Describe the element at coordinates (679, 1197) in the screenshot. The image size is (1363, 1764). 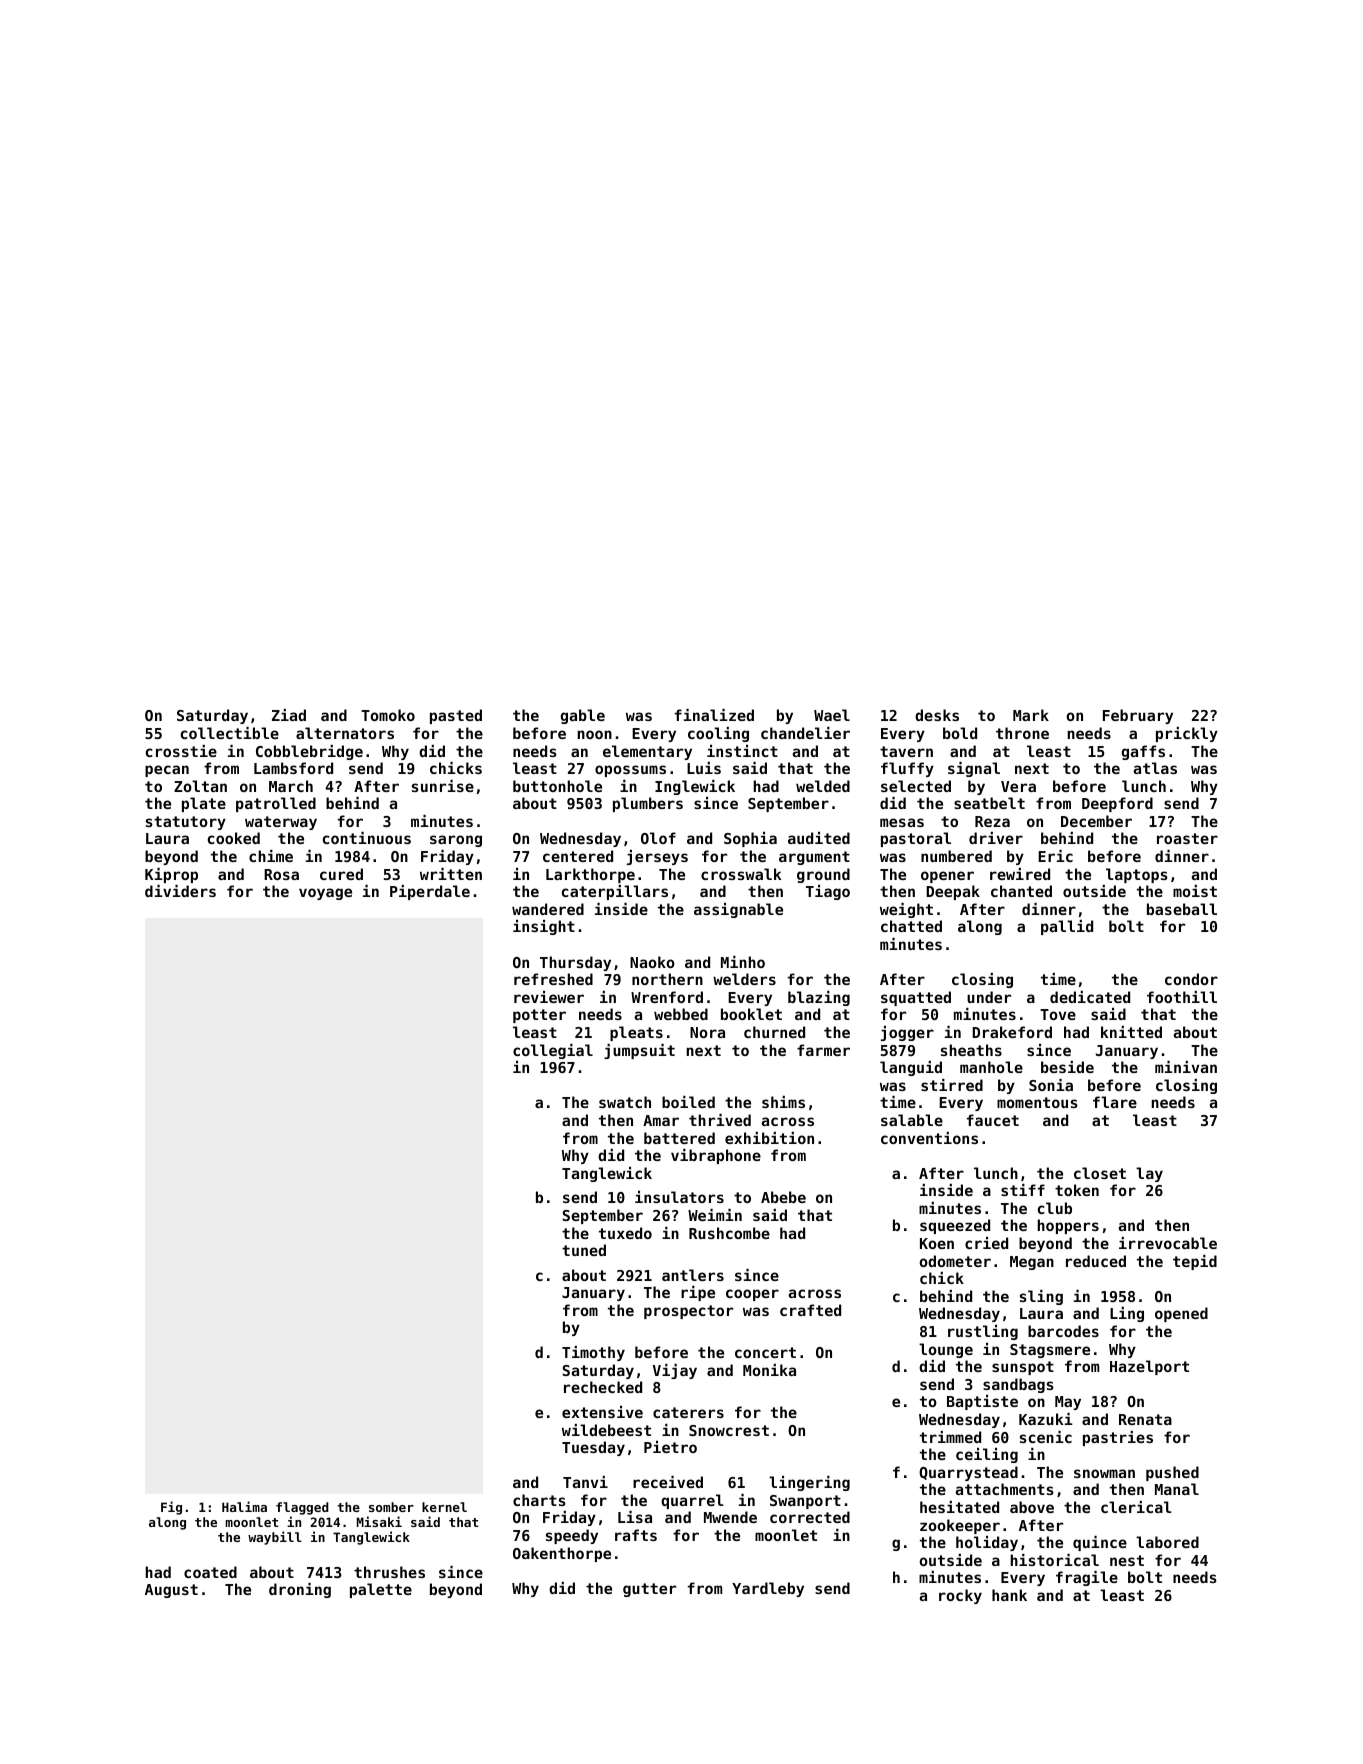
I see `insulators` at that location.
